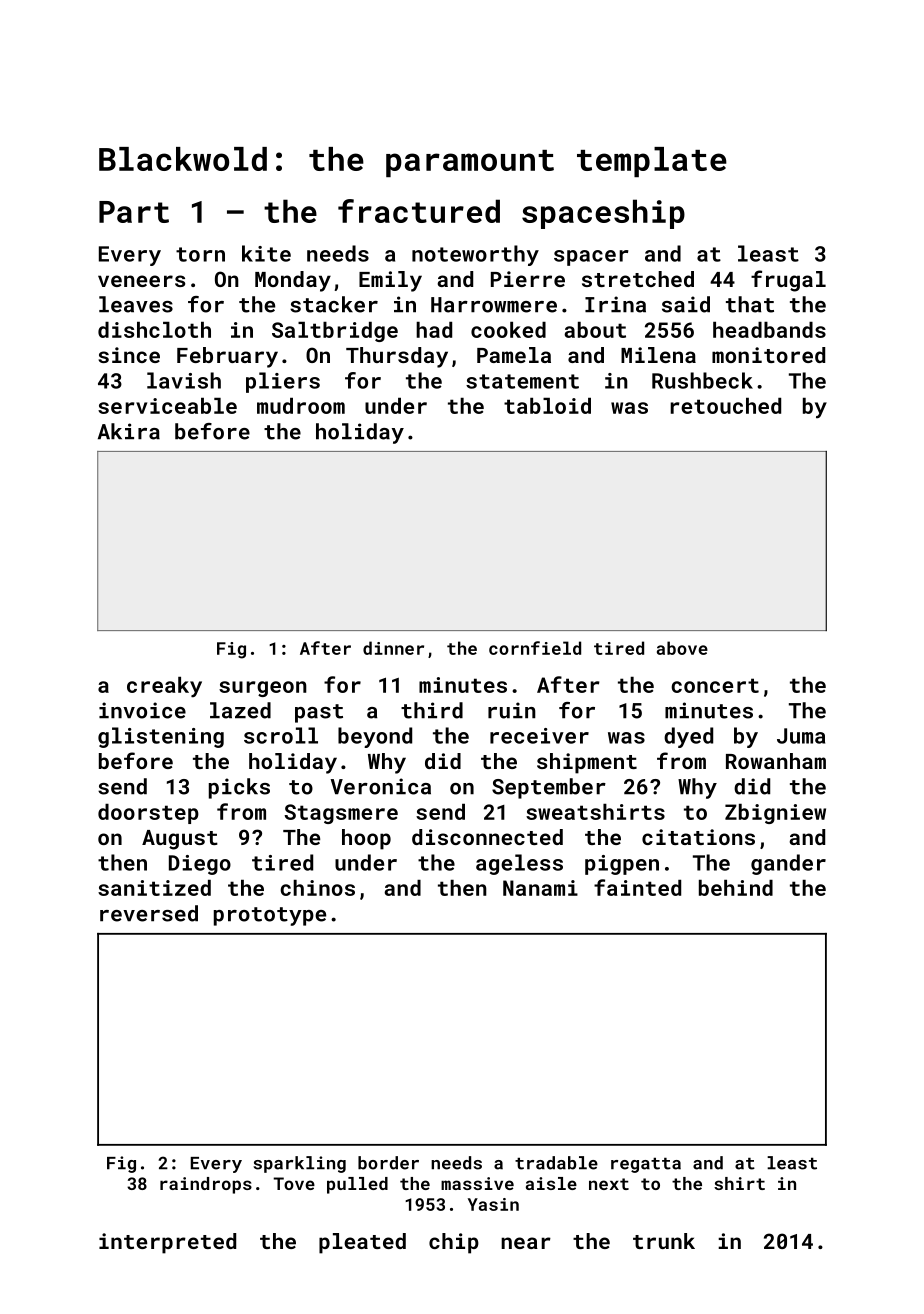  I want to click on behind, so click(736, 888).
